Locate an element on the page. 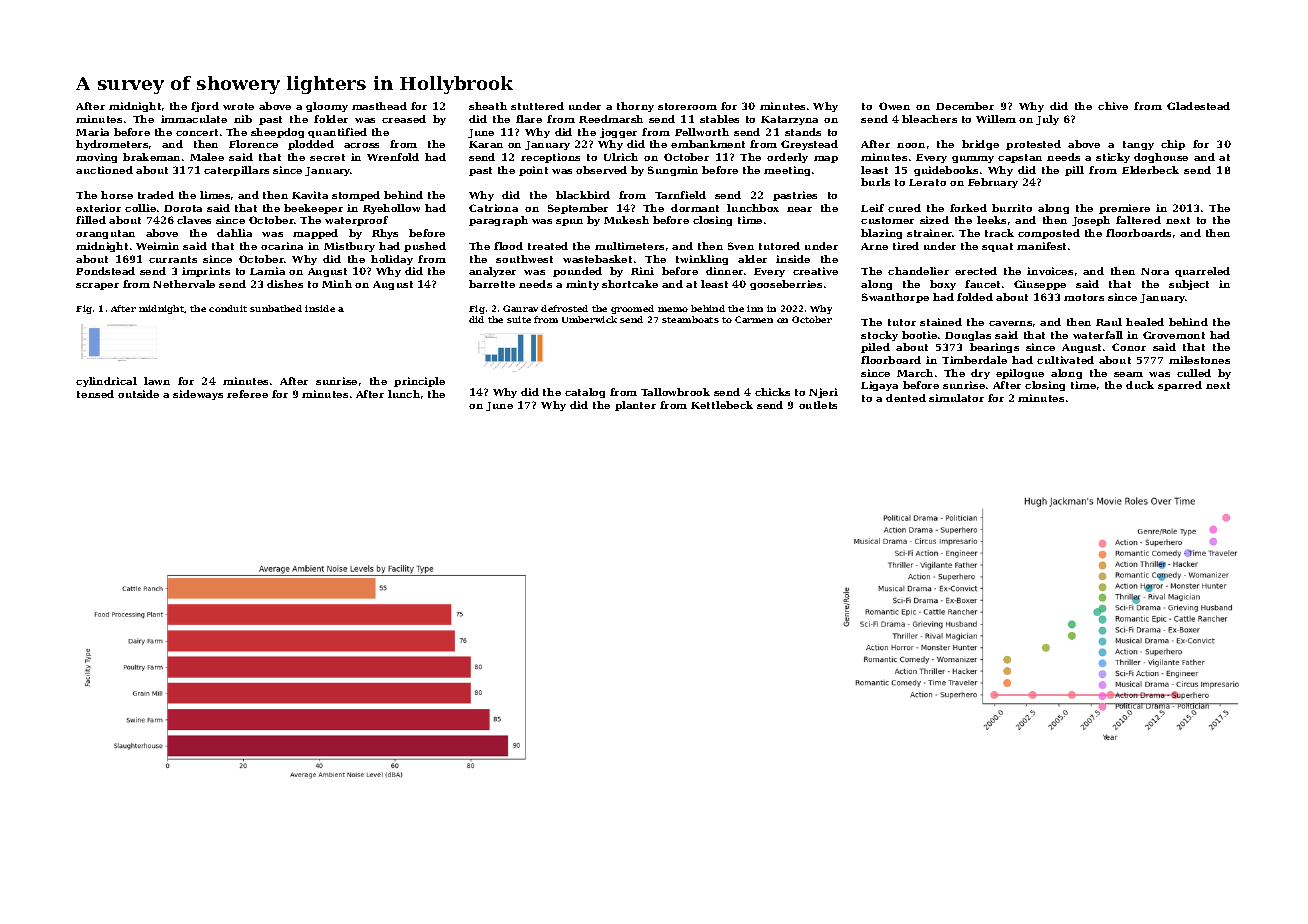 The height and width of the page is (924, 1308). secret is located at coordinates (327, 157).
